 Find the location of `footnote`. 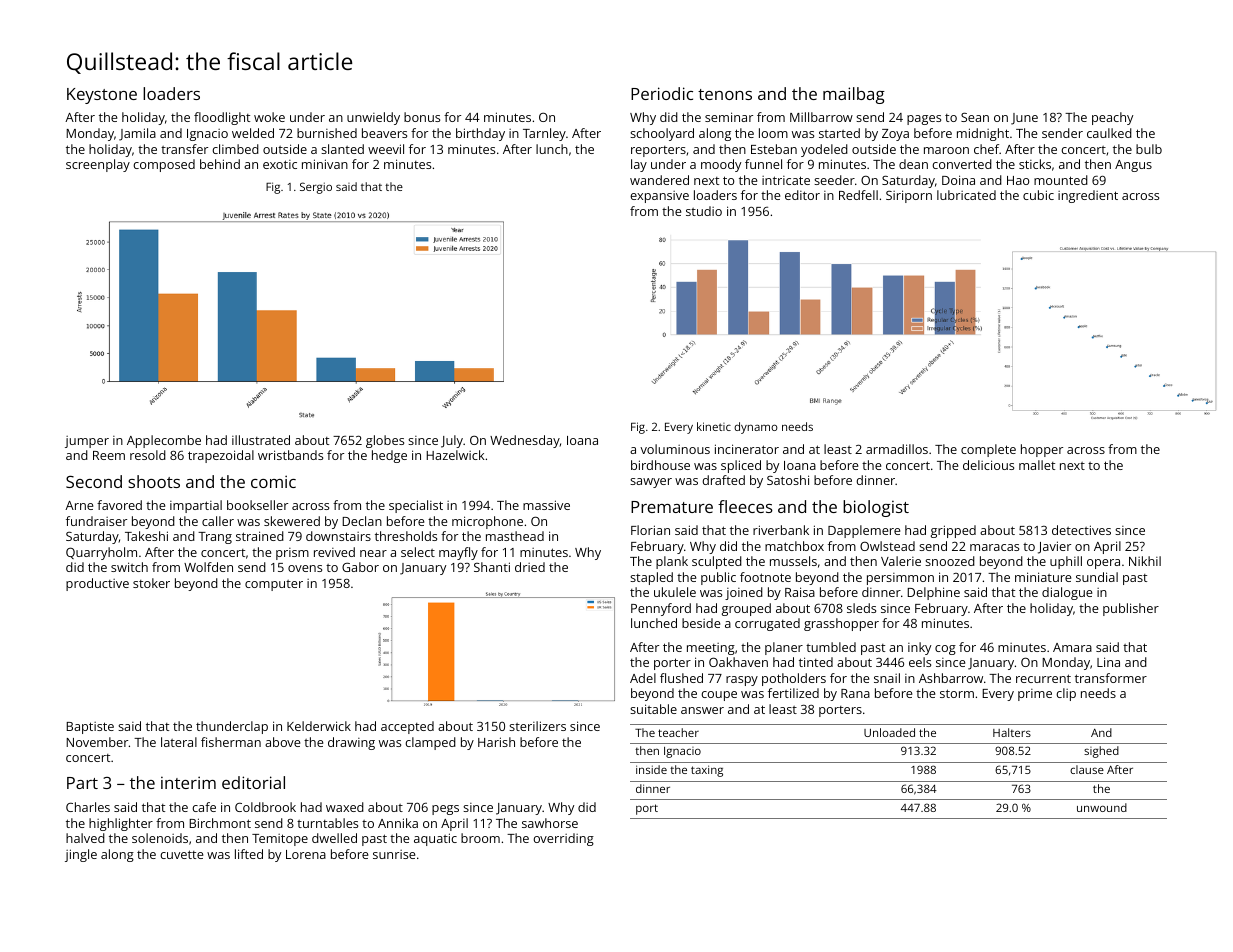

footnote is located at coordinates (765, 577).
